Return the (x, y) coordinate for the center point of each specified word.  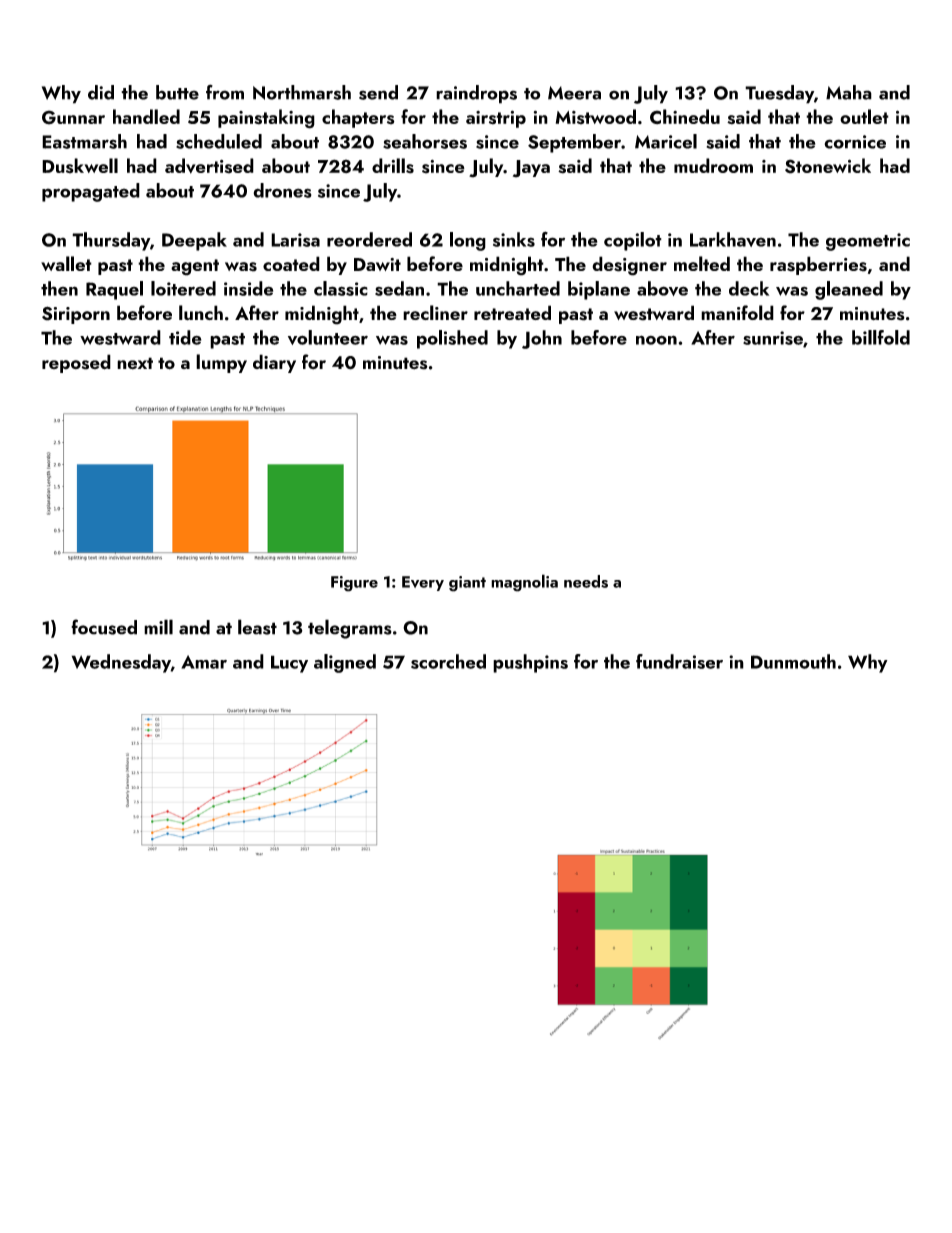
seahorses (425, 141)
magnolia (524, 583)
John (542, 339)
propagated (91, 192)
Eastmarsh (84, 141)
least (257, 627)
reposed (76, 363)
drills (393, 166)
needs (586, 581)
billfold (881, 337)
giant (467, 584)
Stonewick (828, 166)
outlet (864, 116)
